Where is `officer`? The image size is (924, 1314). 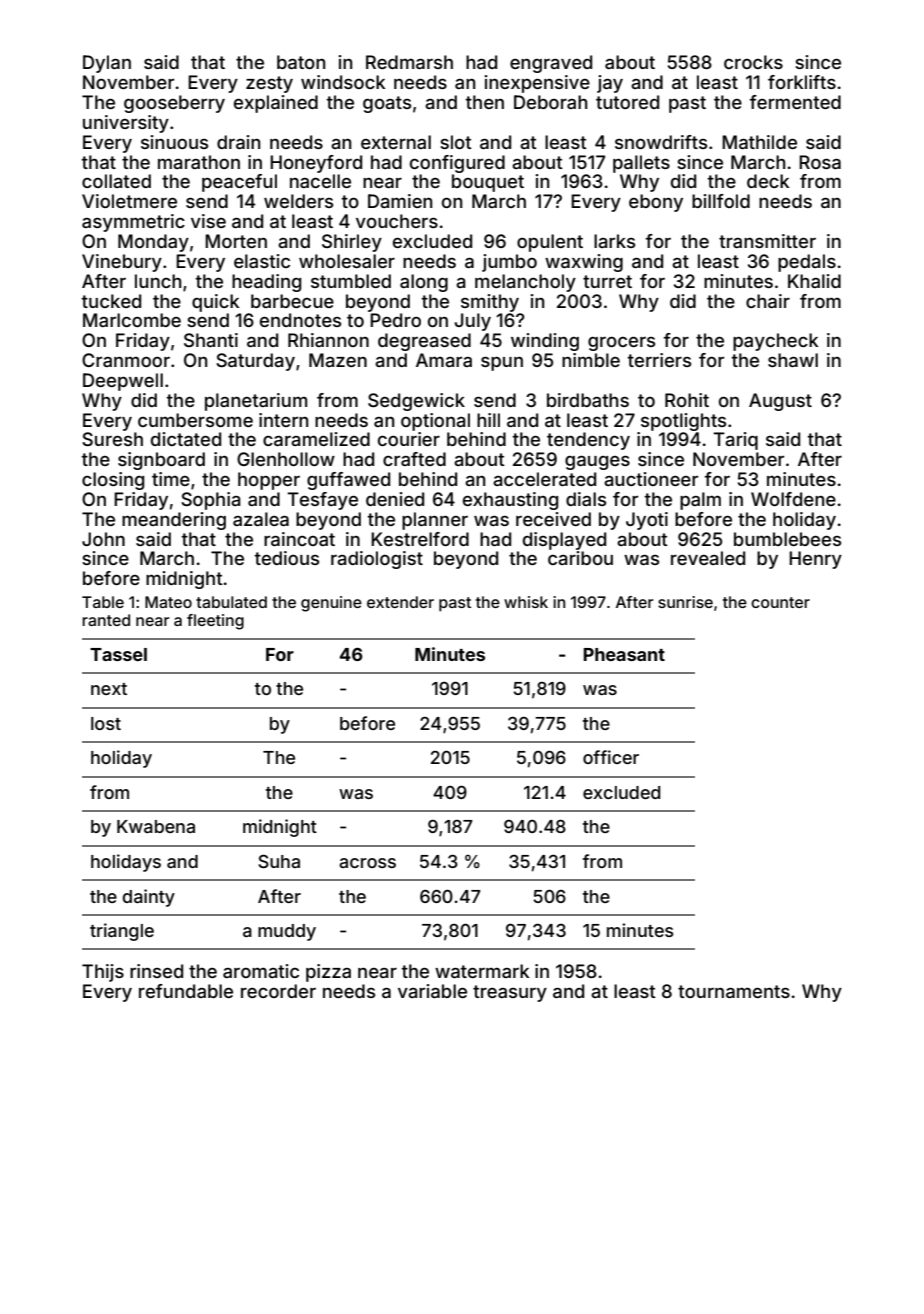 officer is located at coordinates (611, 757).
